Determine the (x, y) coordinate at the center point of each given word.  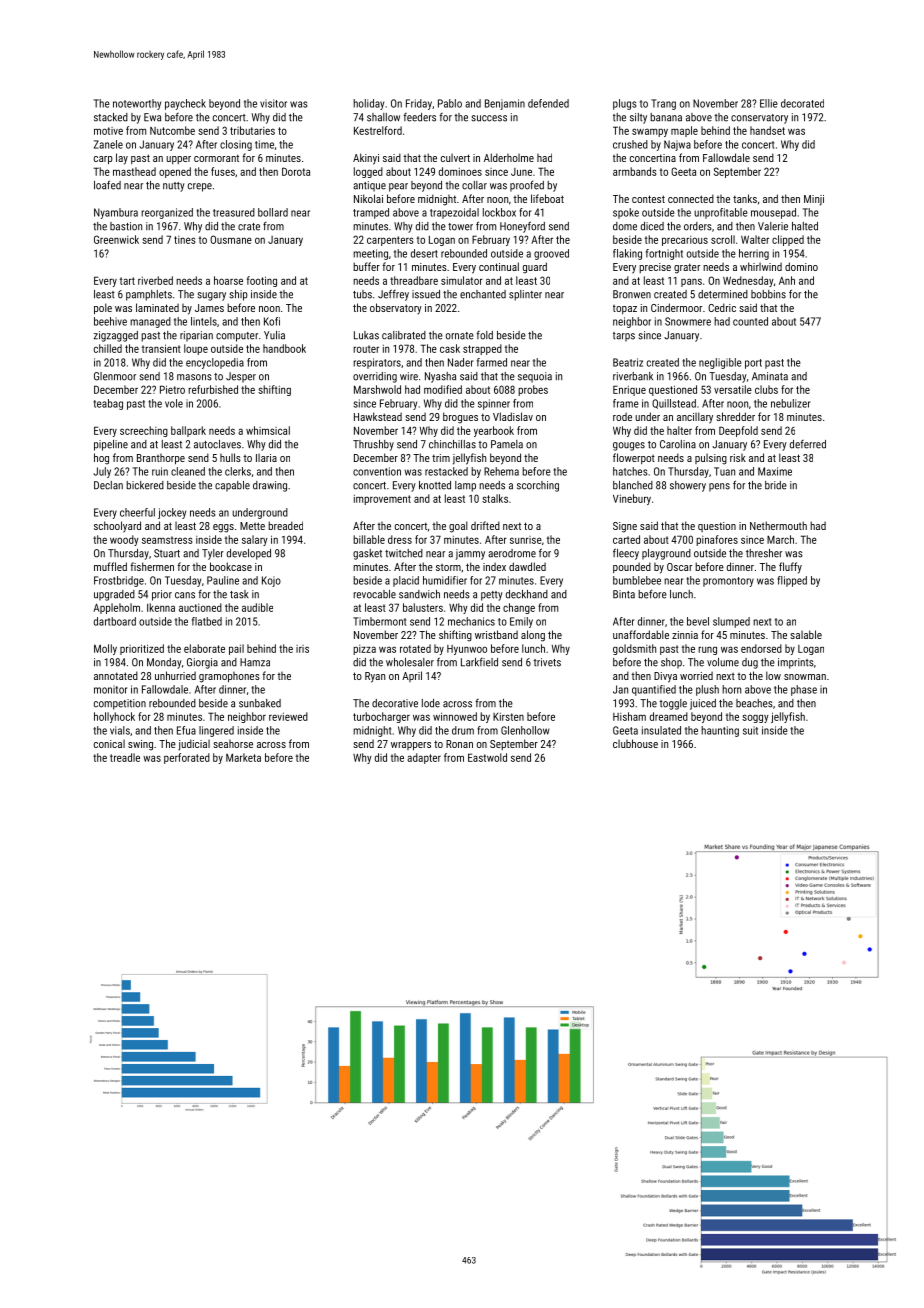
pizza (364, 650)
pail (236, 649)
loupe (196, 349)
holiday (368, 104)
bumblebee (637, 580)
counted (750, 321)
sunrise (526, 540)
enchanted (483, 294)
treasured (234, 212)
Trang (663, 104)
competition (120, 704)
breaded (285, 525)
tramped (371, 213)
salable (806, 634)
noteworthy (137, 104)
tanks (745, 198)
